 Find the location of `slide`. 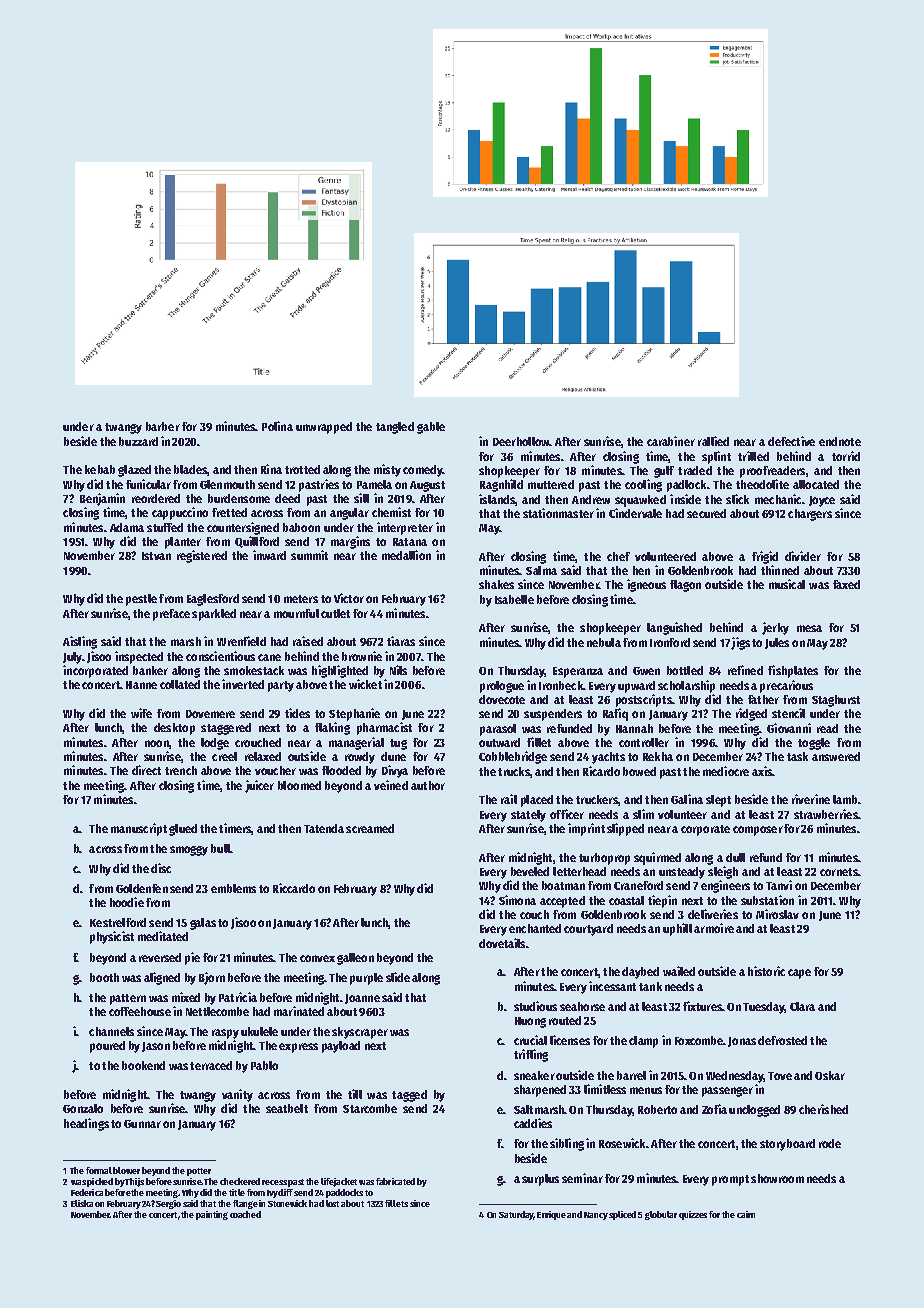

slide is located at coordinates (398, 977).
